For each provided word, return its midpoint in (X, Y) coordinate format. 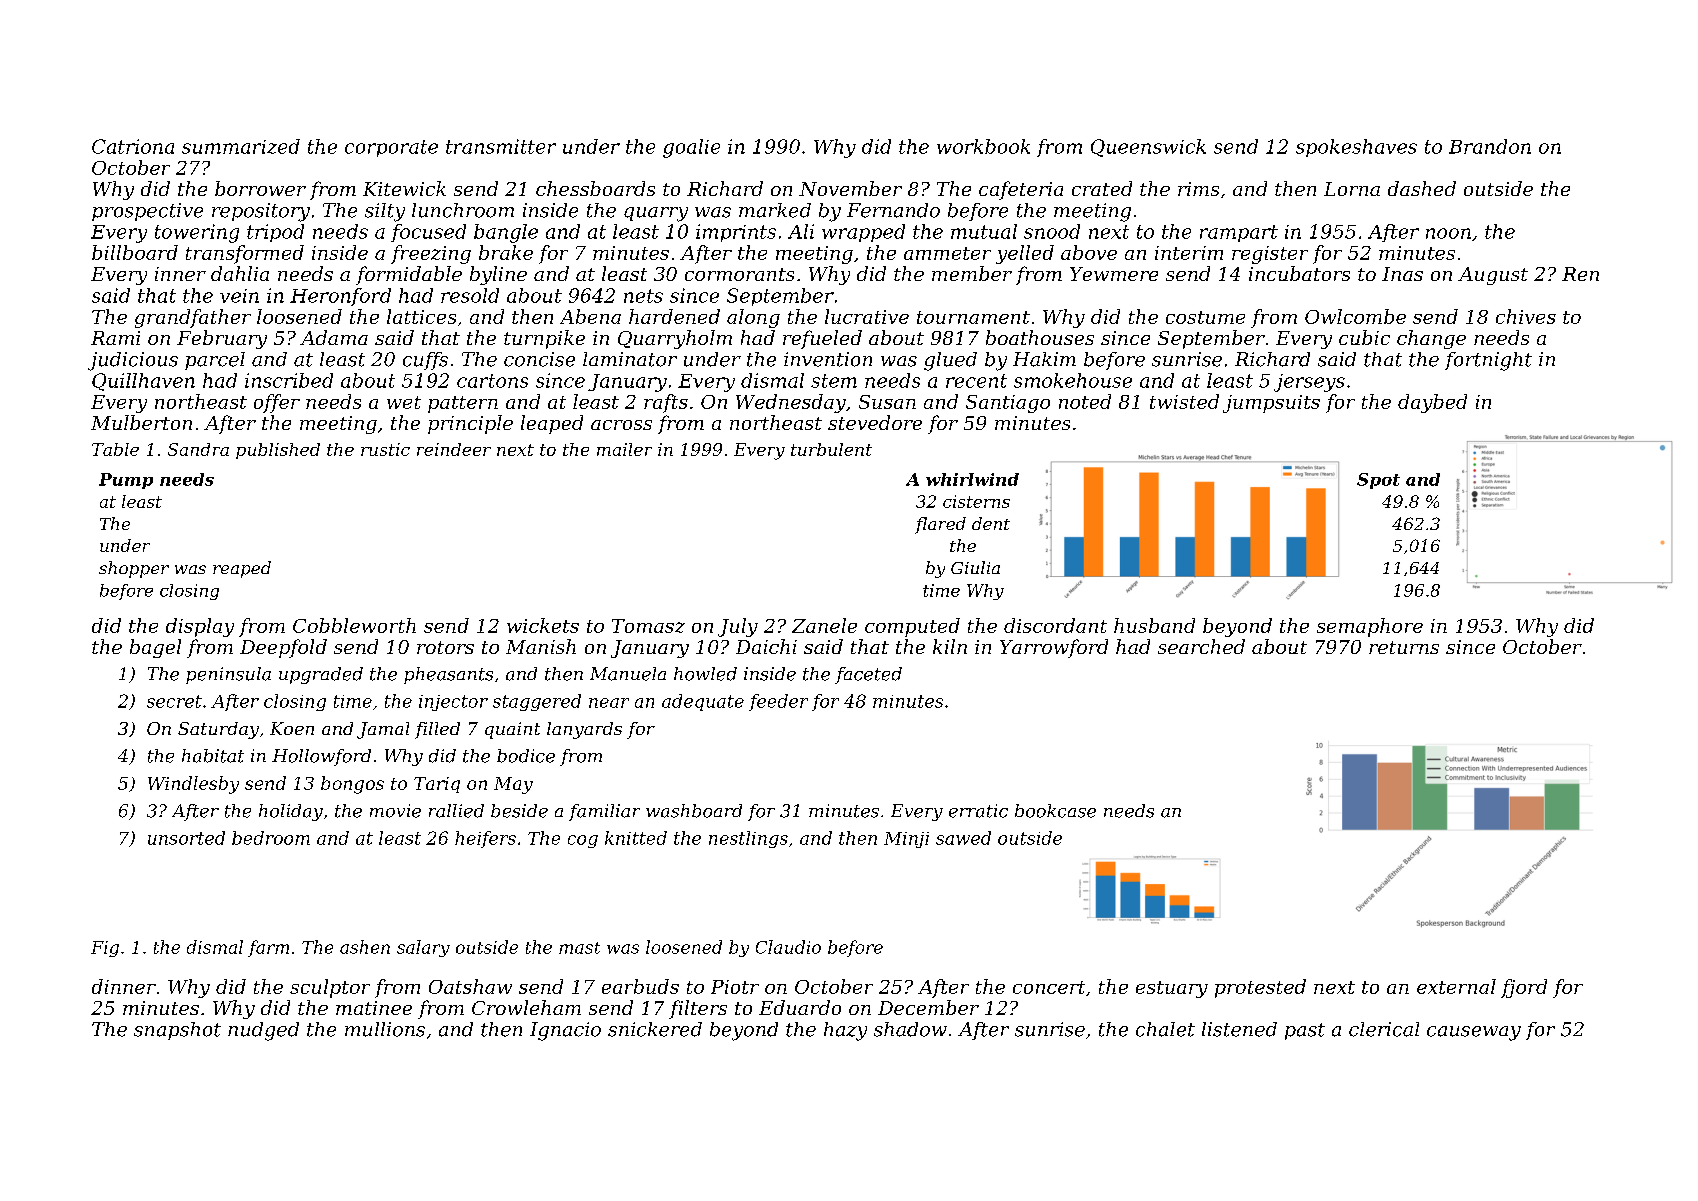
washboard (694, 811)
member (972, 273)
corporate (391, 148)
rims (1198, 189)
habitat (213, 756)
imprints (736, 233)
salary (423, 948)
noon (1448, 233)
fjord (1524, 988)
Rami (115, 338)
